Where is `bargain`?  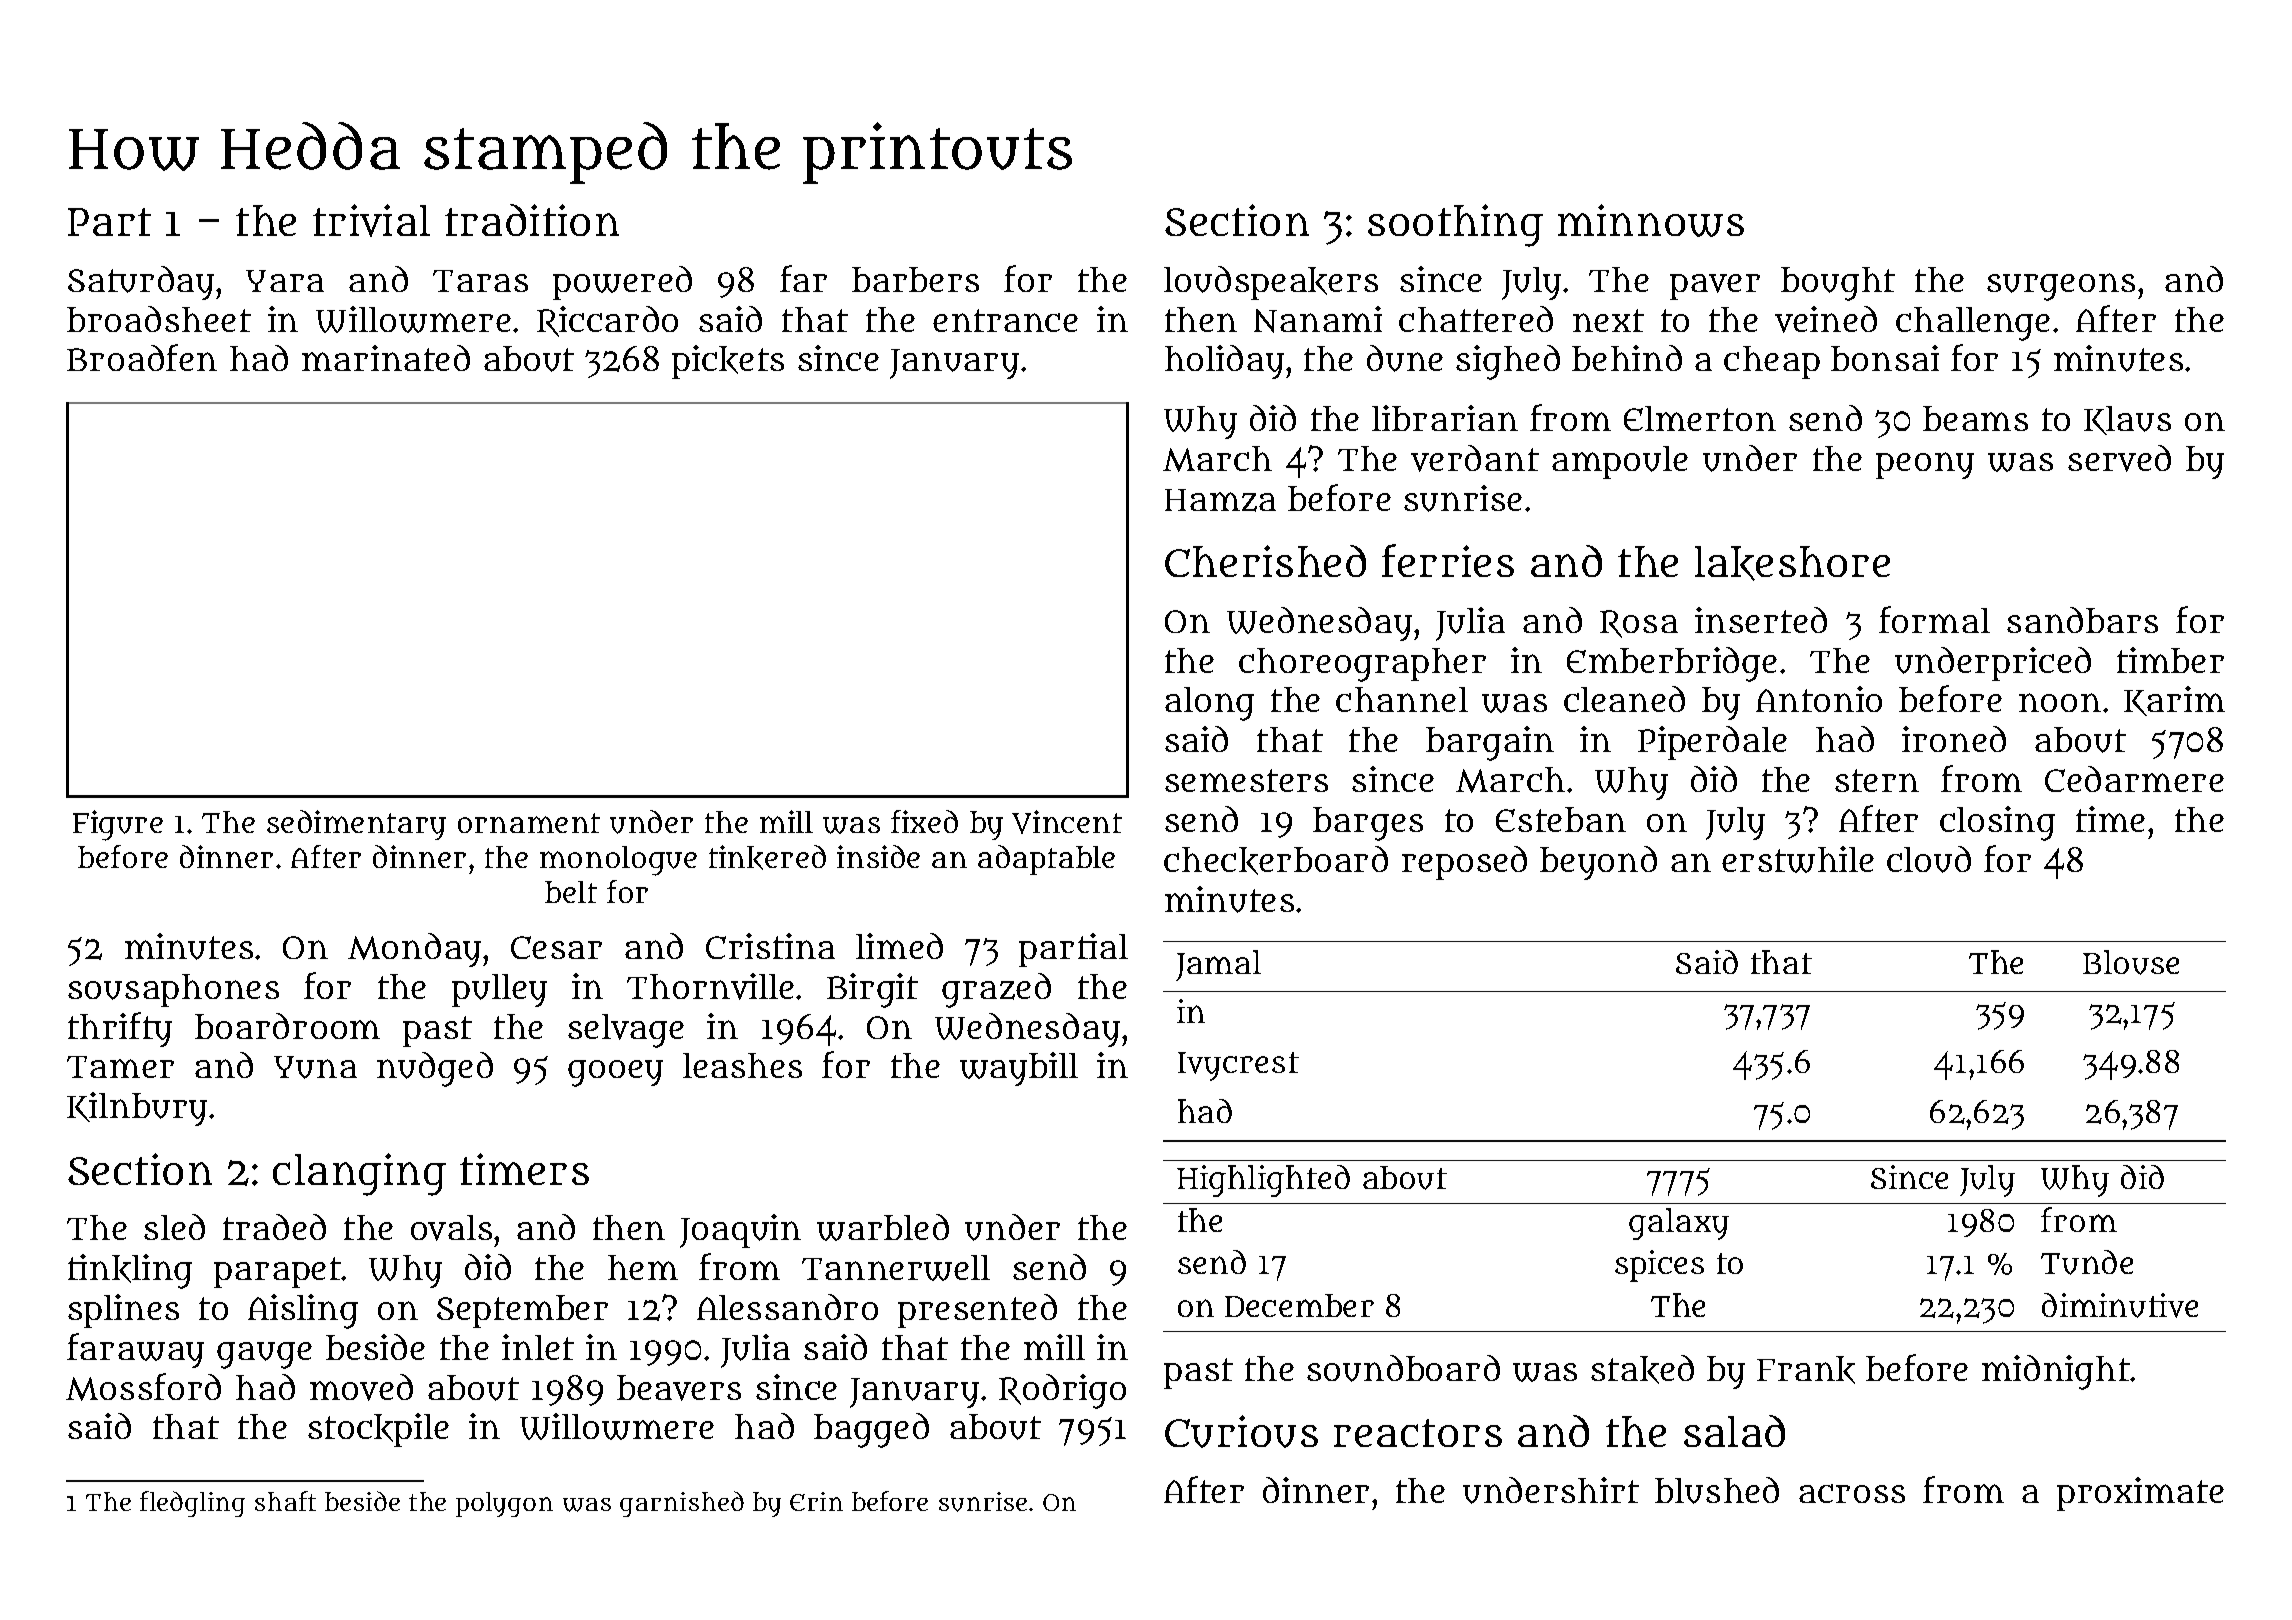 bargain is located at coordinates (1490, 743).
